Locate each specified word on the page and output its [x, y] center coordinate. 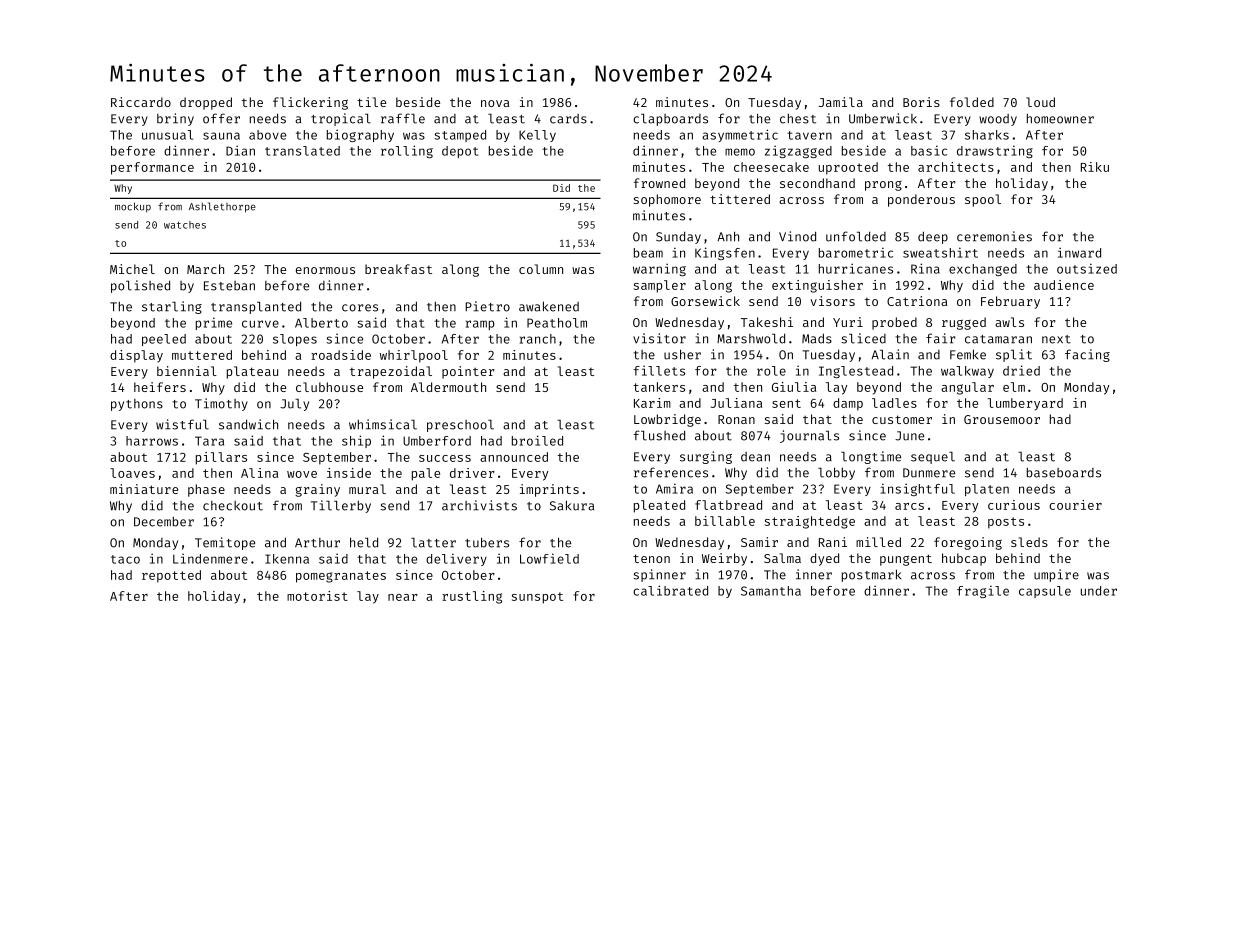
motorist [317, 596]
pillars [221, 458]
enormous [325, 270]
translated [302, 151]
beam [648, 253]
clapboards [670, 120]
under [1099, 591]
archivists [479, 505]
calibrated [670, 590]
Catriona [917, 301]
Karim [652, 403]
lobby [836, 473]
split [1014, 355]
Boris [921, 102]
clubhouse [329, 387]
